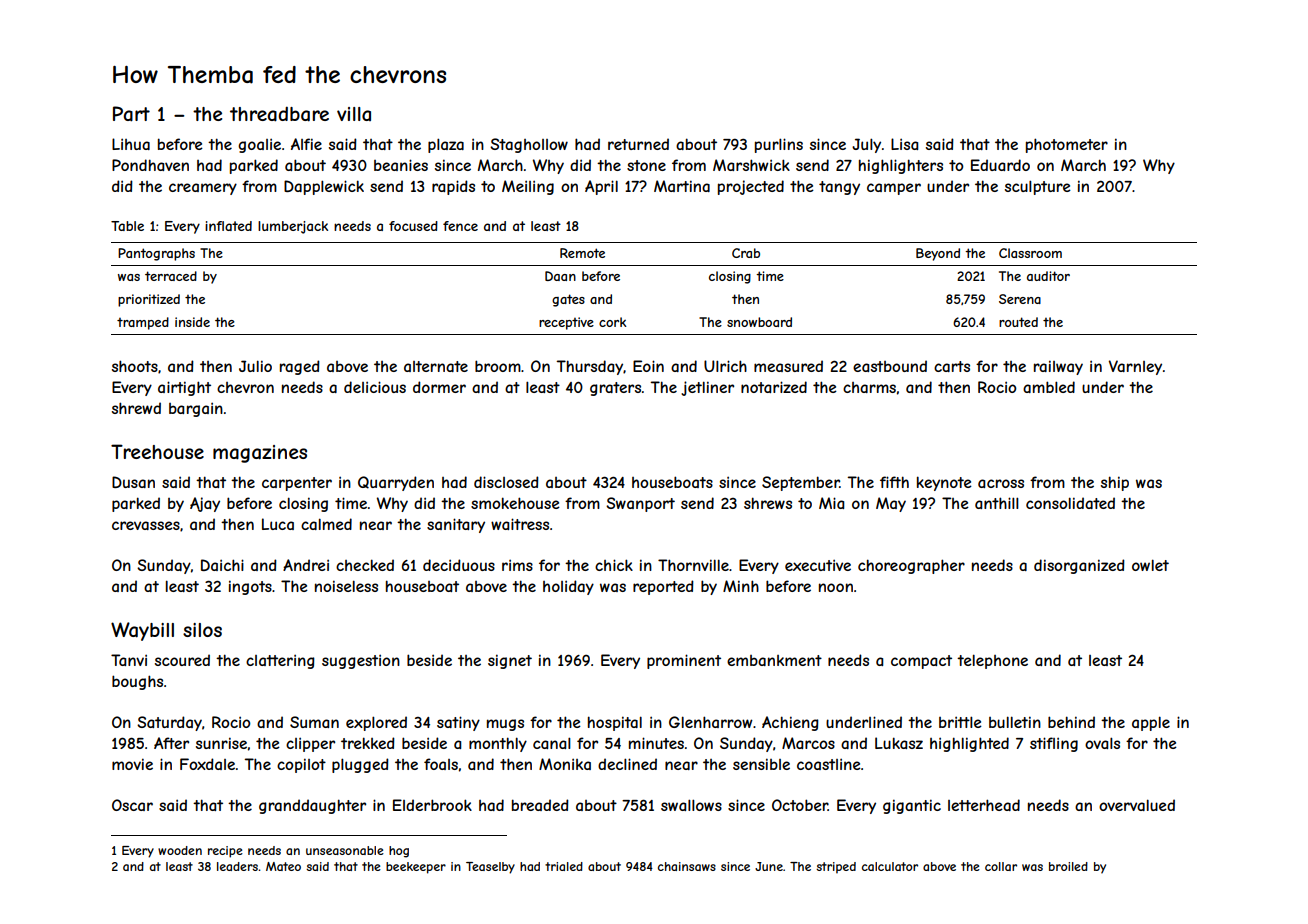  I want to click on Serena, so click(1020, 299).
